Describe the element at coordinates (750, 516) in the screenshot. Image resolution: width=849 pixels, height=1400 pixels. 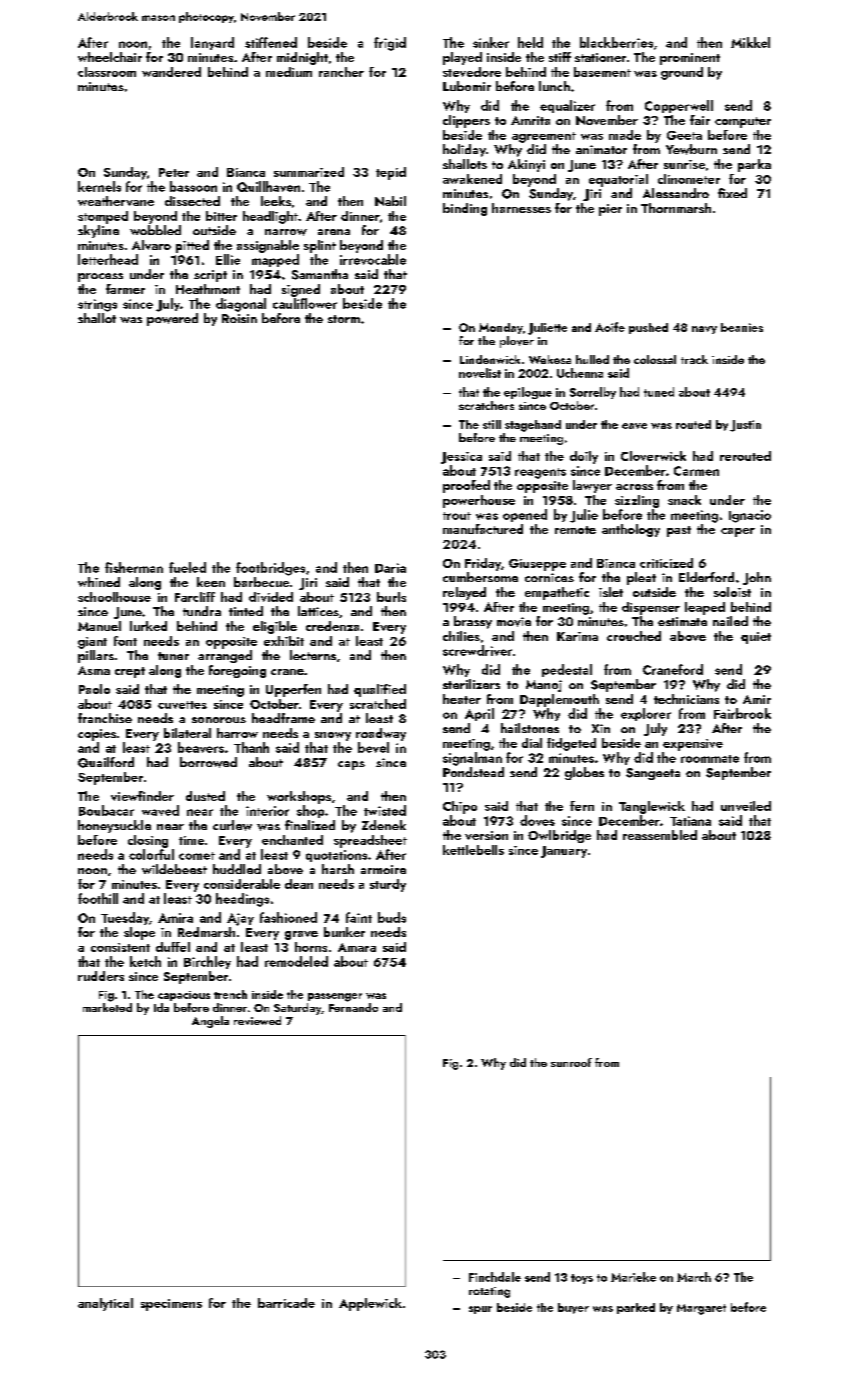
I see `Ignacio` at that location.
